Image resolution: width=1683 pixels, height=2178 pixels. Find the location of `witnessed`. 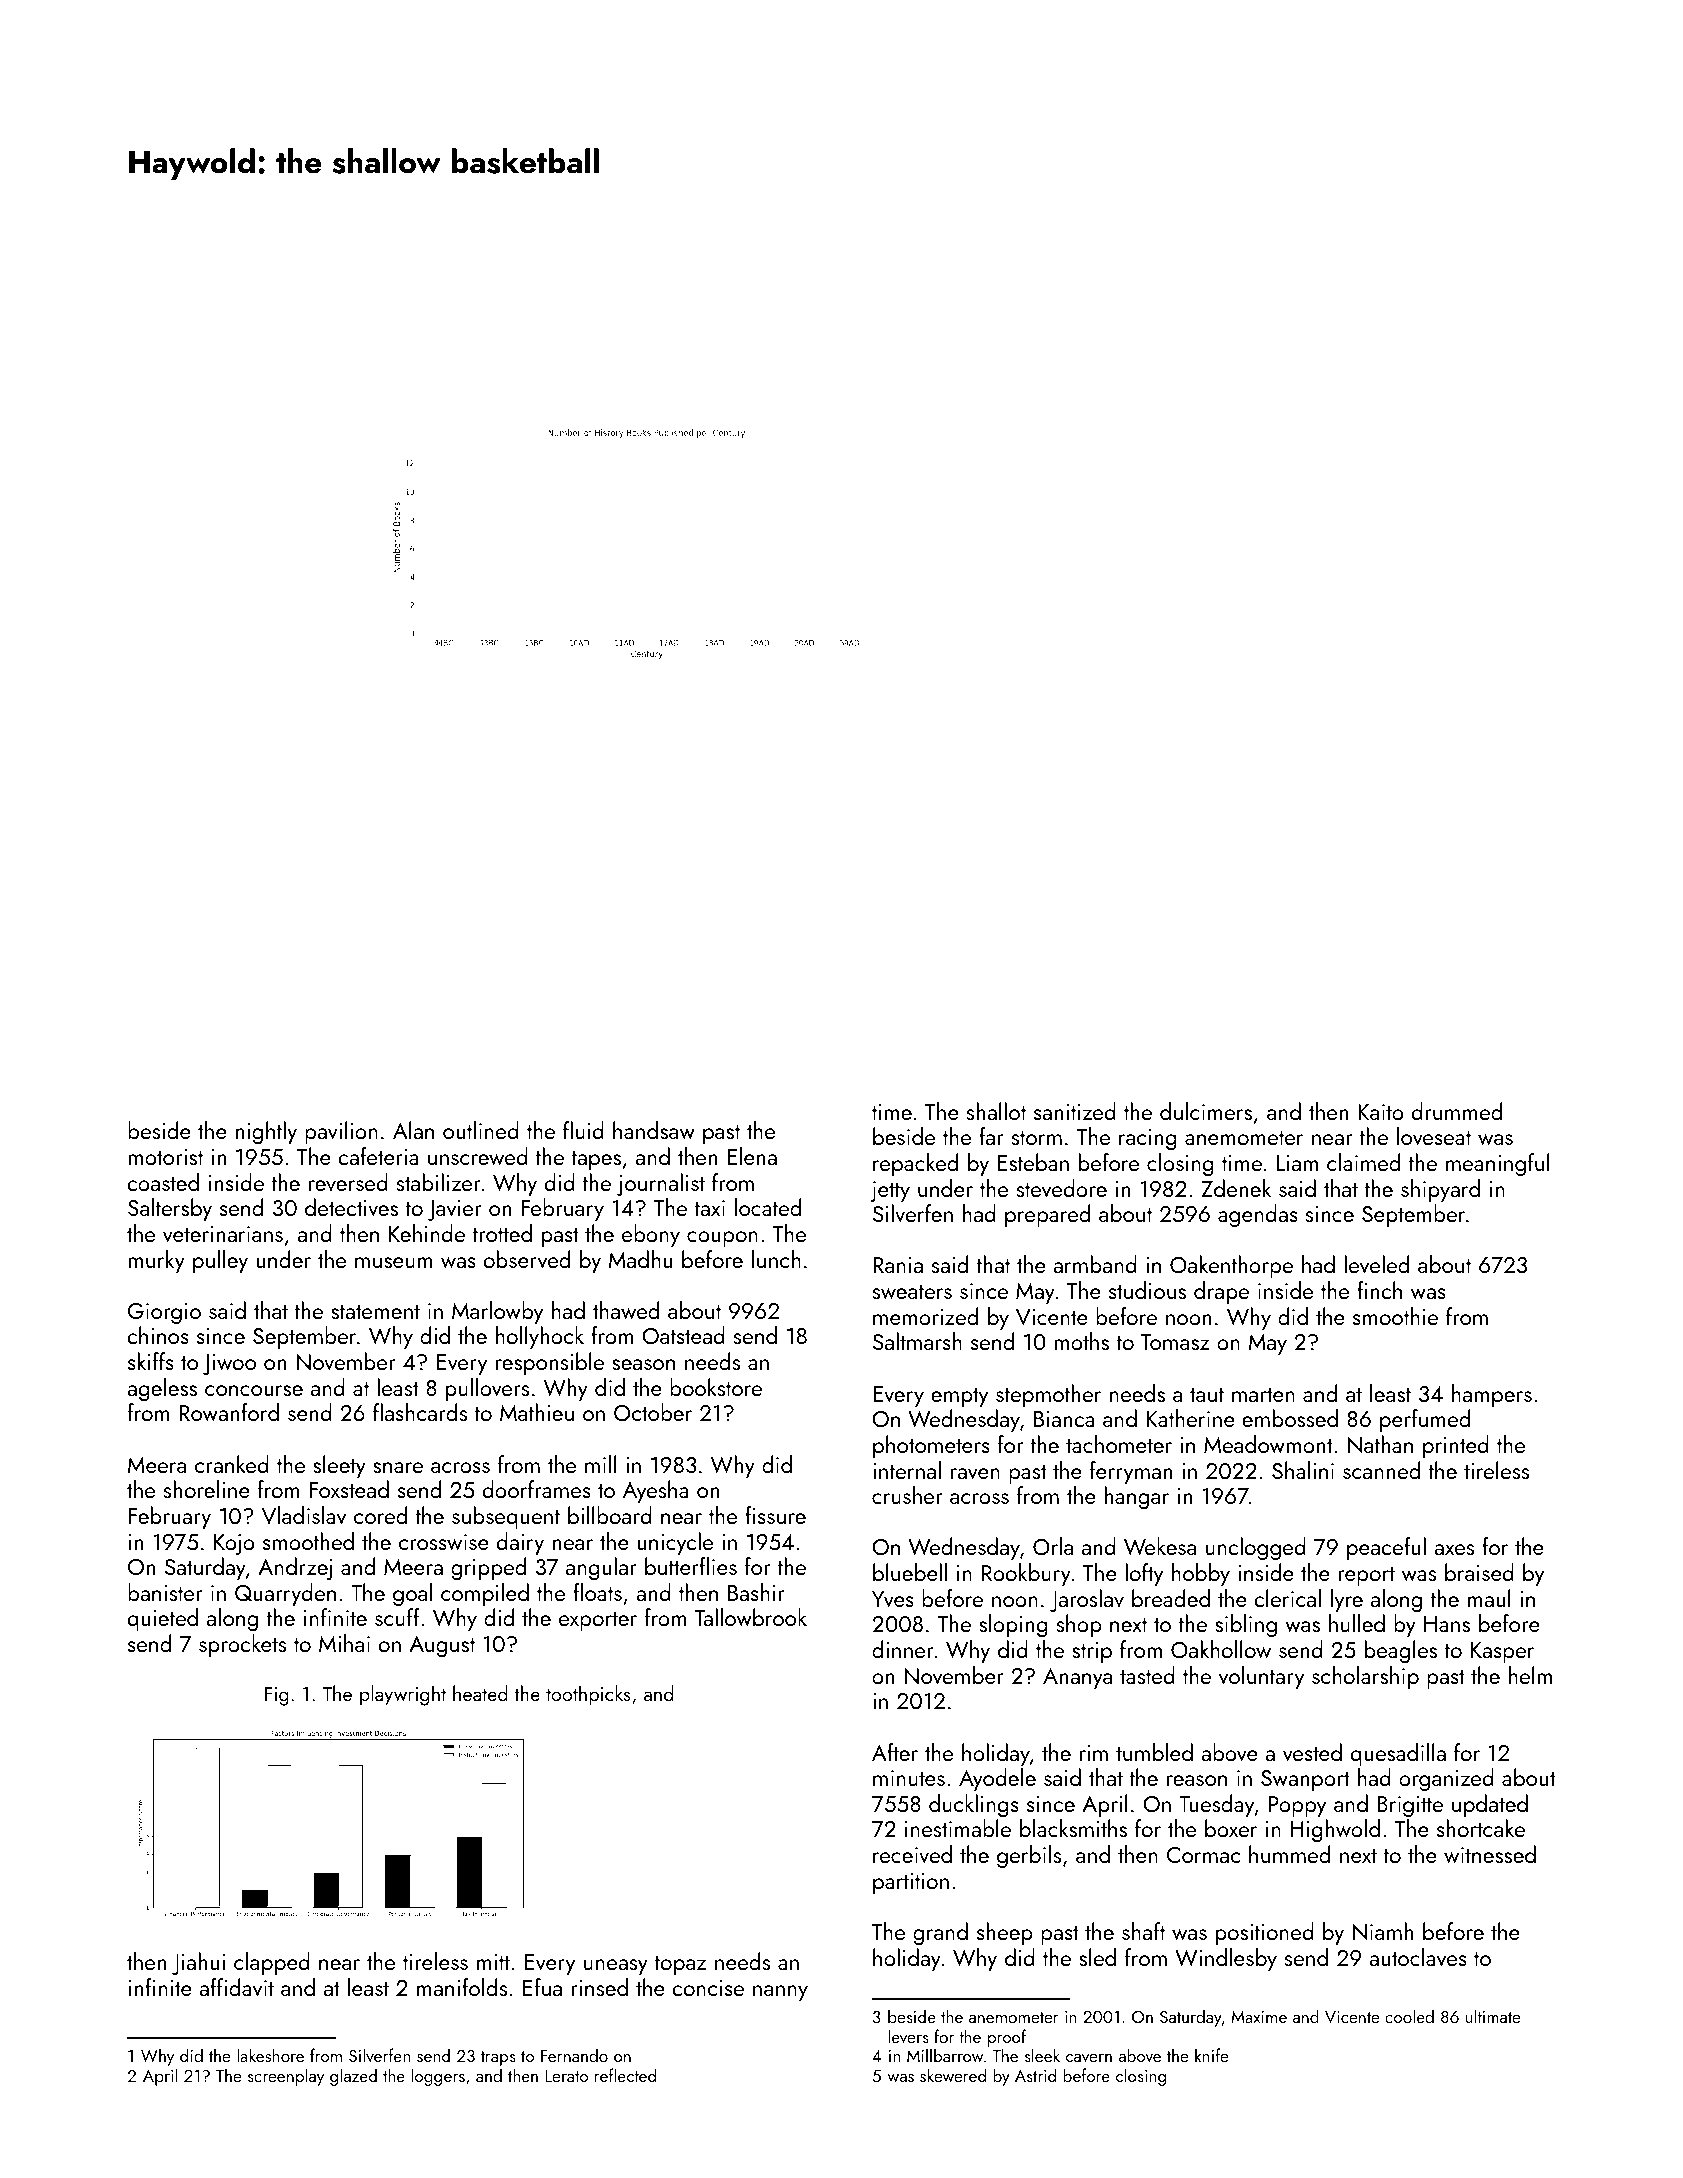

witnessed is located at coordinates (1490, 1854).
